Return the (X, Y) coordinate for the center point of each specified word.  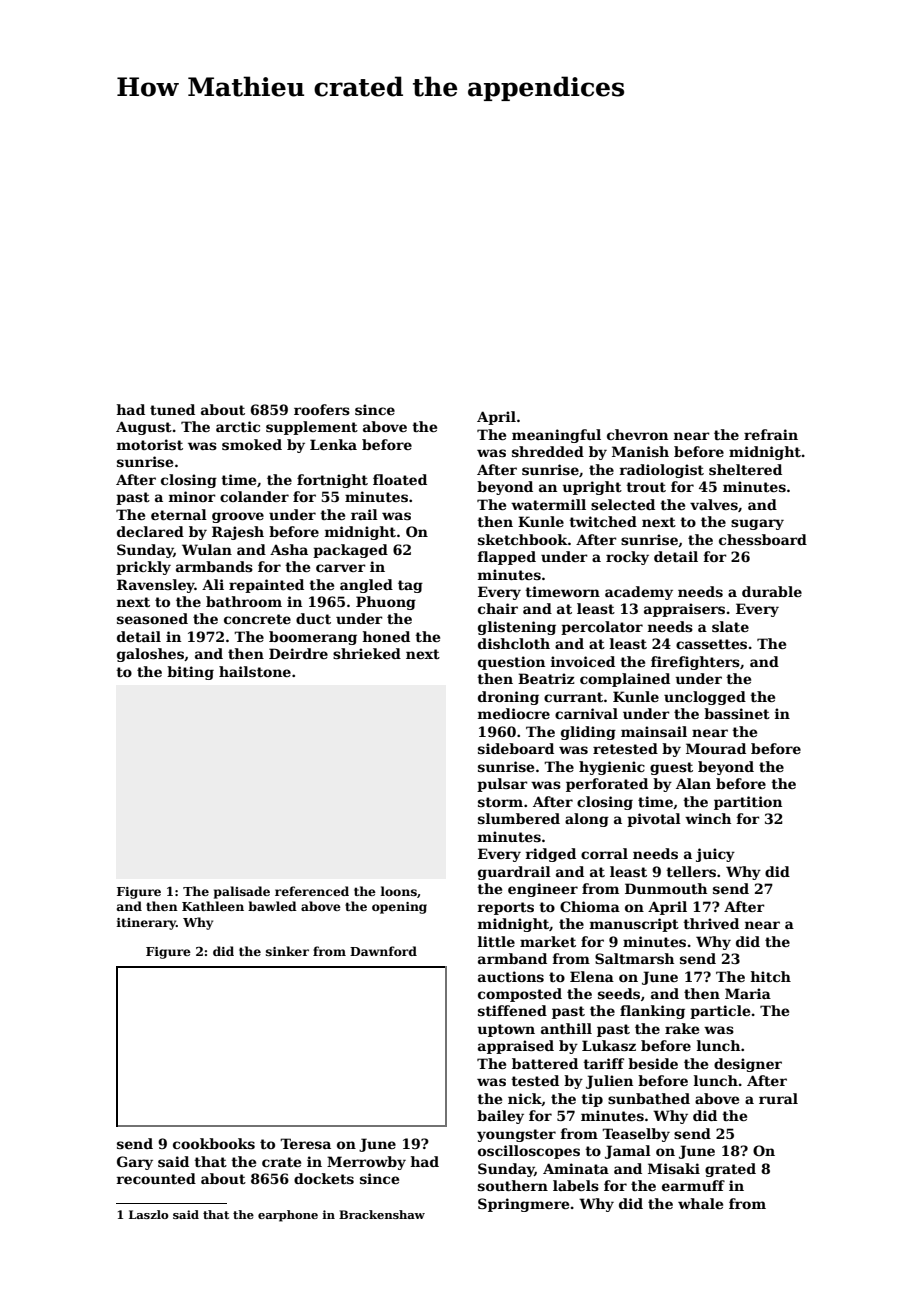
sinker (287, 951)
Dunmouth (666, 888)
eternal (179, 514)
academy (639, 593)
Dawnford (383, 951)
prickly (143, 568)
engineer (543, 890)
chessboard (763, 539)
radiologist (662, 471)
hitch (771, 976)
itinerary (146, 924)
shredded (548, 451)
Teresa (305, 1143)
